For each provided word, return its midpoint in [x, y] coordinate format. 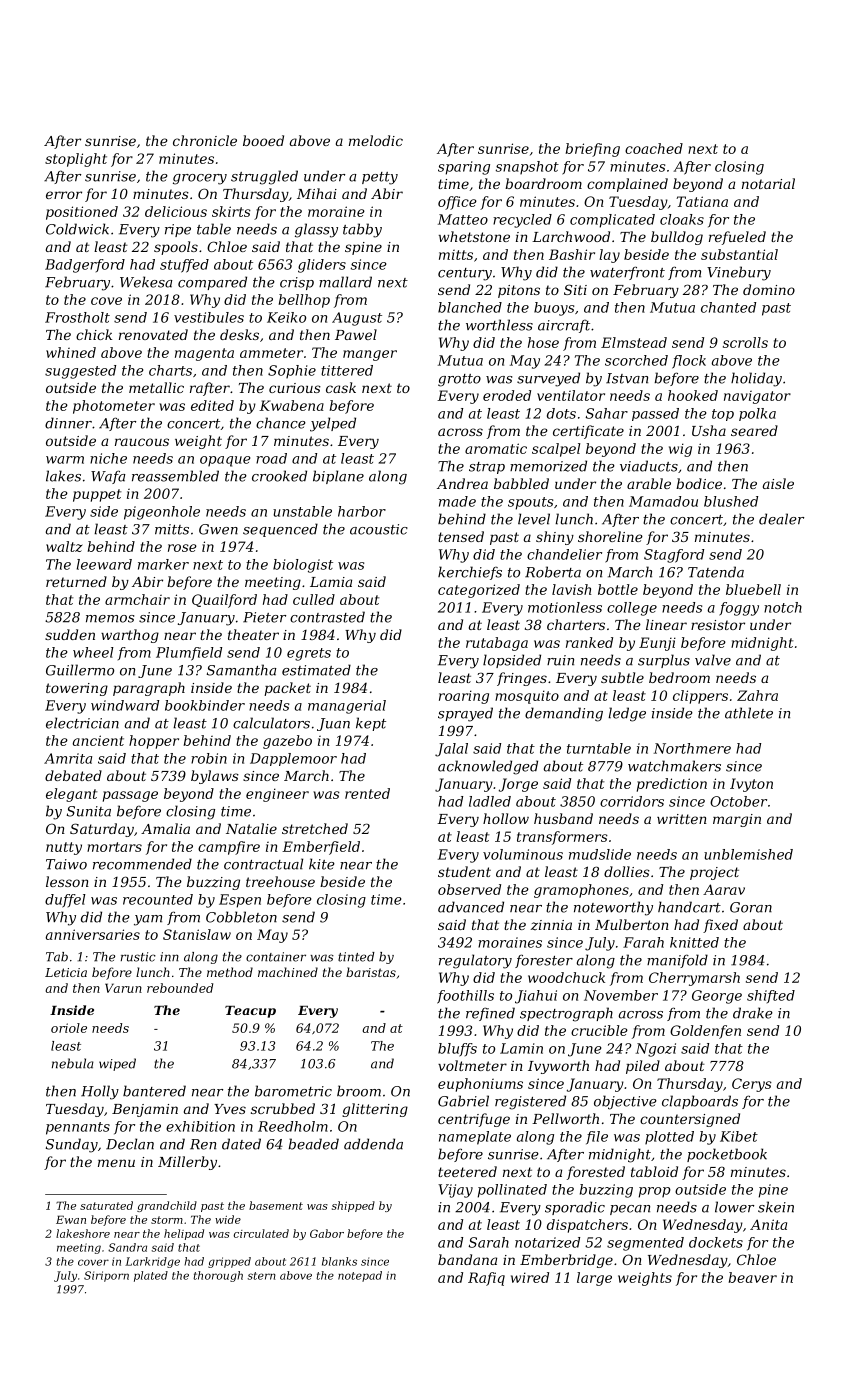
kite [322, 864]
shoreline [610, 536]
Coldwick [77, 229]
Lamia [331, 582]
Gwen [218, 529]
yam [148, 920]
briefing [592, 150]
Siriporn [106, 1276]
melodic [376, 140]
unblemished [748, 854]
